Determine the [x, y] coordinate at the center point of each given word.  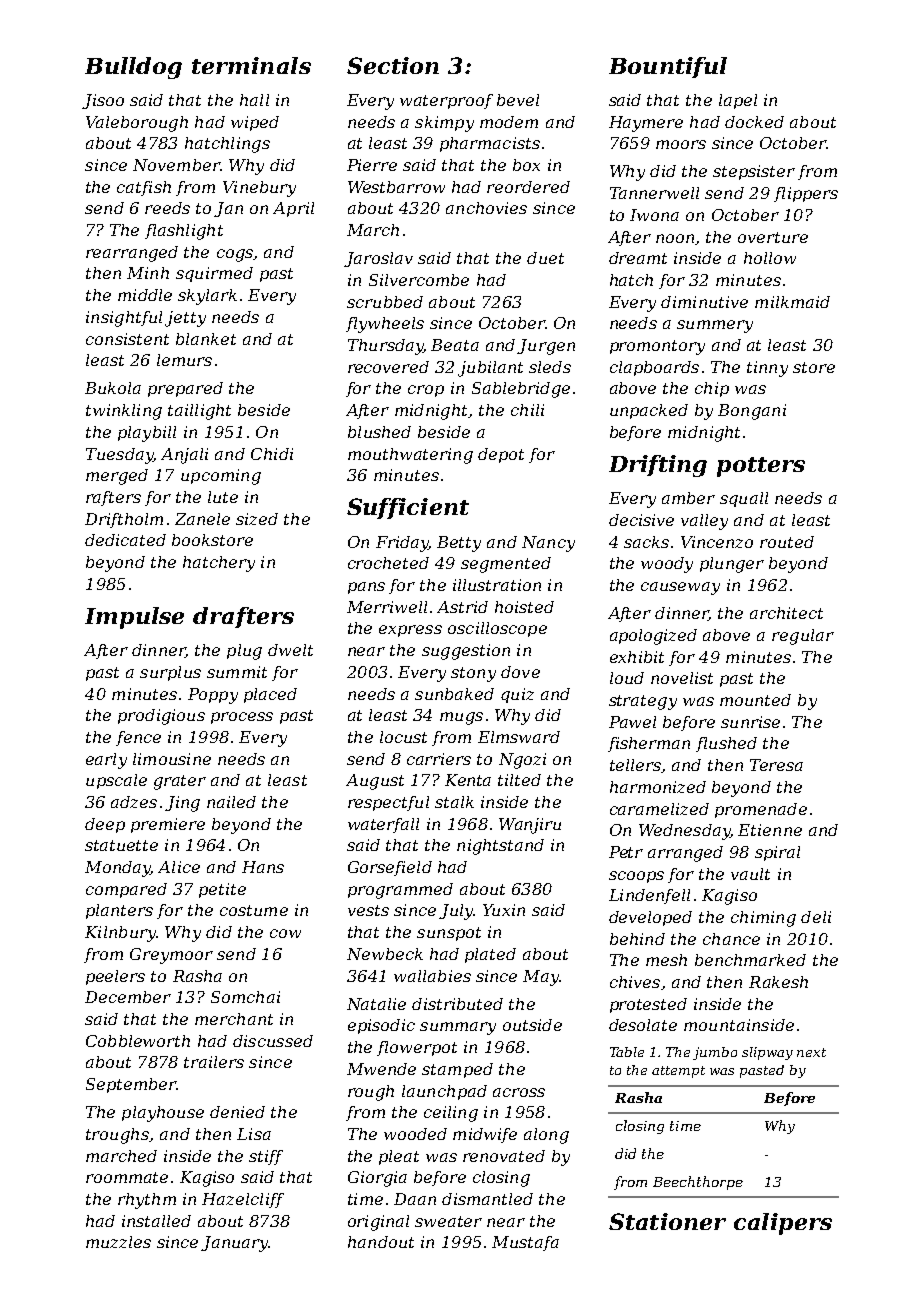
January [234, 1244]
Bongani [752, 412]
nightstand [500, 847]
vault [750, 874]
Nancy [548, 544]
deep [105, 825]
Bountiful [668, 67]
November [176, 165]
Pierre [372, 165]
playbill [147, 434]
